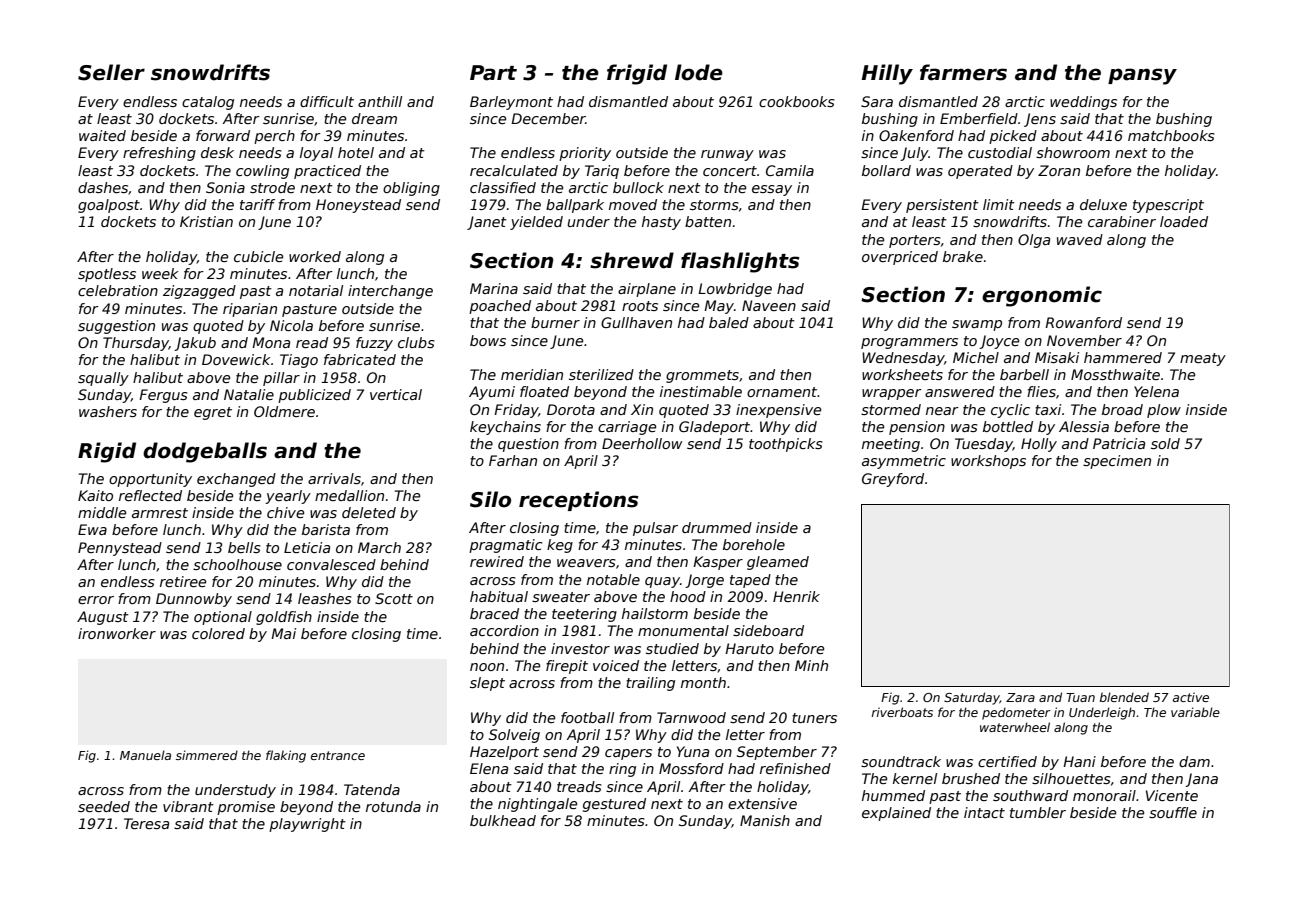  What do you see at coordinates (1203, 359) in the document?
I see `meaty` at bounding box center [1203, 359].
